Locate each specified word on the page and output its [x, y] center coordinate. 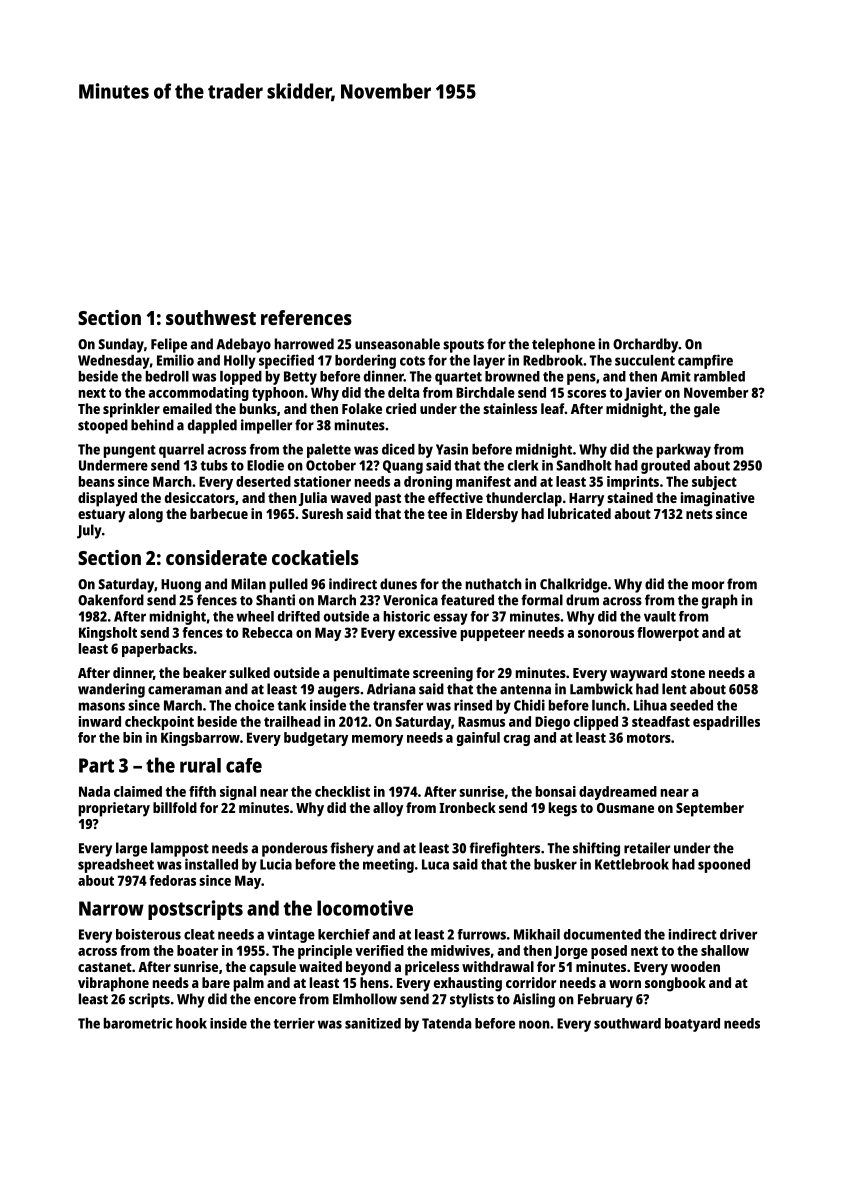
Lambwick [601, 689]
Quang [403, 467]
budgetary [316, 739]
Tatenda [446, 1023]
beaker [204, 672]
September [710, 809]
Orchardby [645, 345]
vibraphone [113, 984]
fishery [352, 849]
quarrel [181, 451]
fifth [202, 791]
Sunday [121, 345]
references [306, 317]
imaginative [718, 499]
